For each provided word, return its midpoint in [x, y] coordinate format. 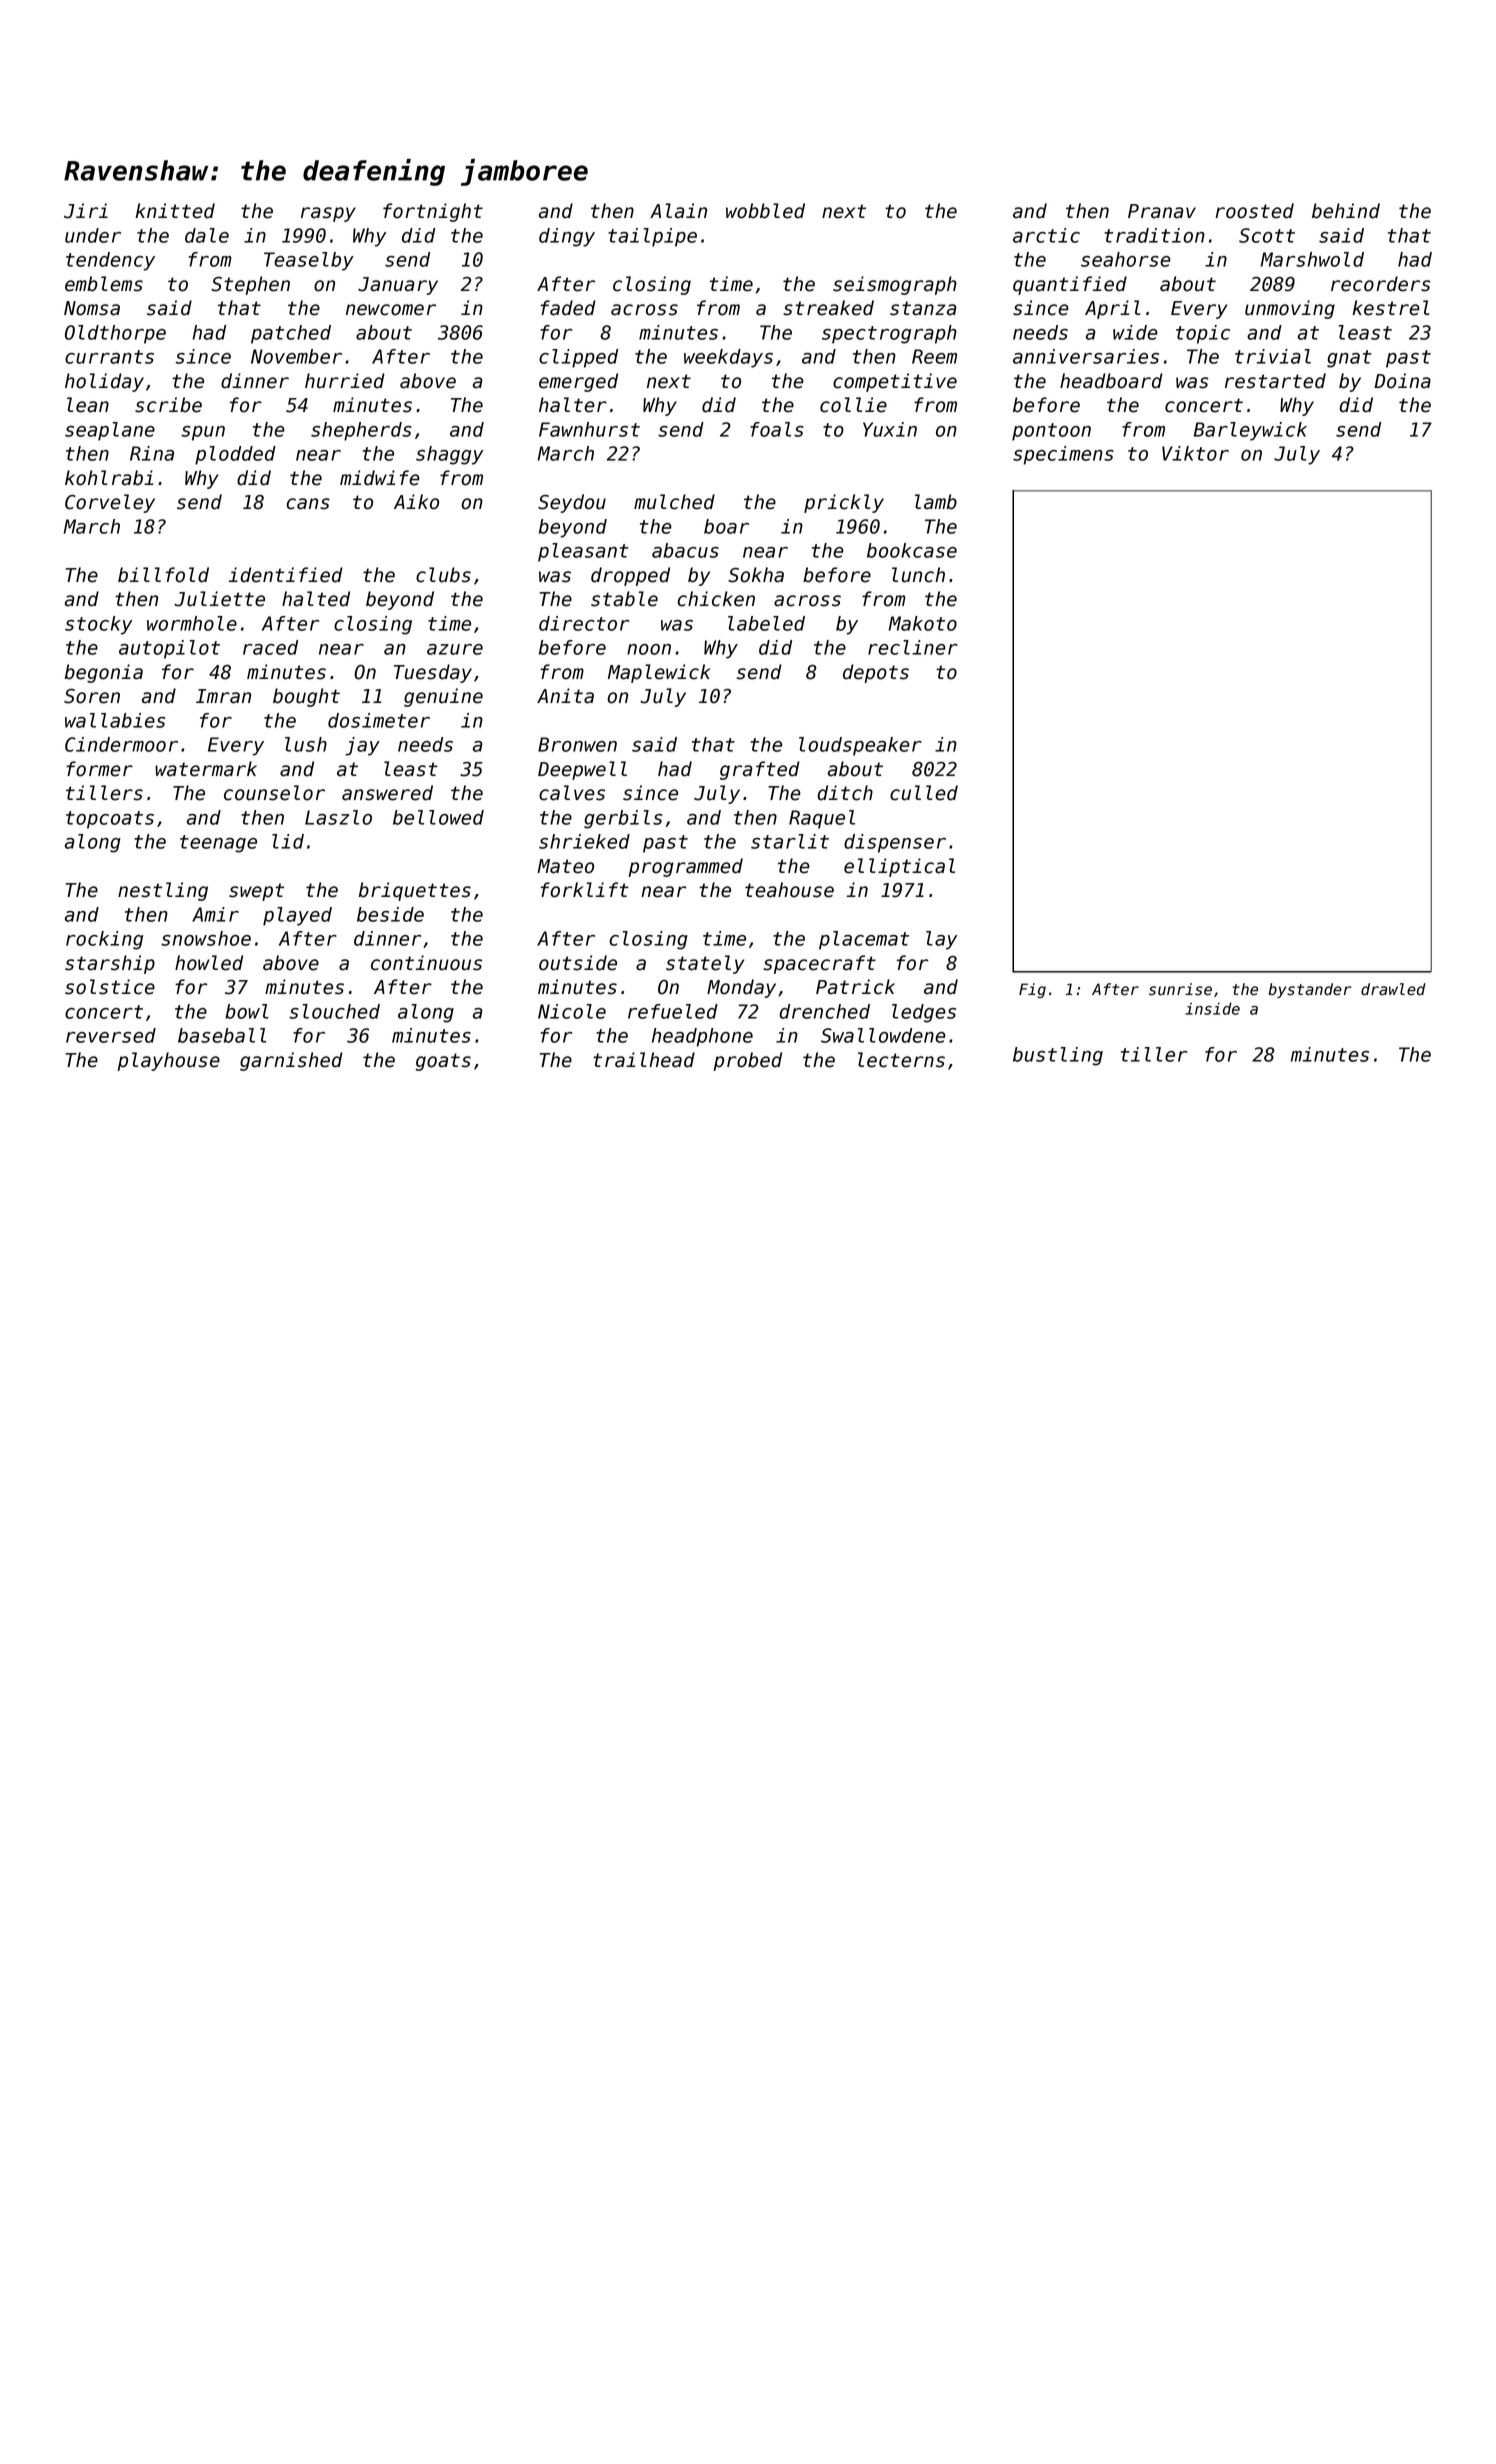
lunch [918, 575]
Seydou [572, 503]
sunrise [1180, 989]
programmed [686, 867]
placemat [864, 940]
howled [209, 963]
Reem [934, 356]
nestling [163, 891]
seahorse [1126, 259]
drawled [1393, 989]
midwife [380, 478]
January [398, 286]
